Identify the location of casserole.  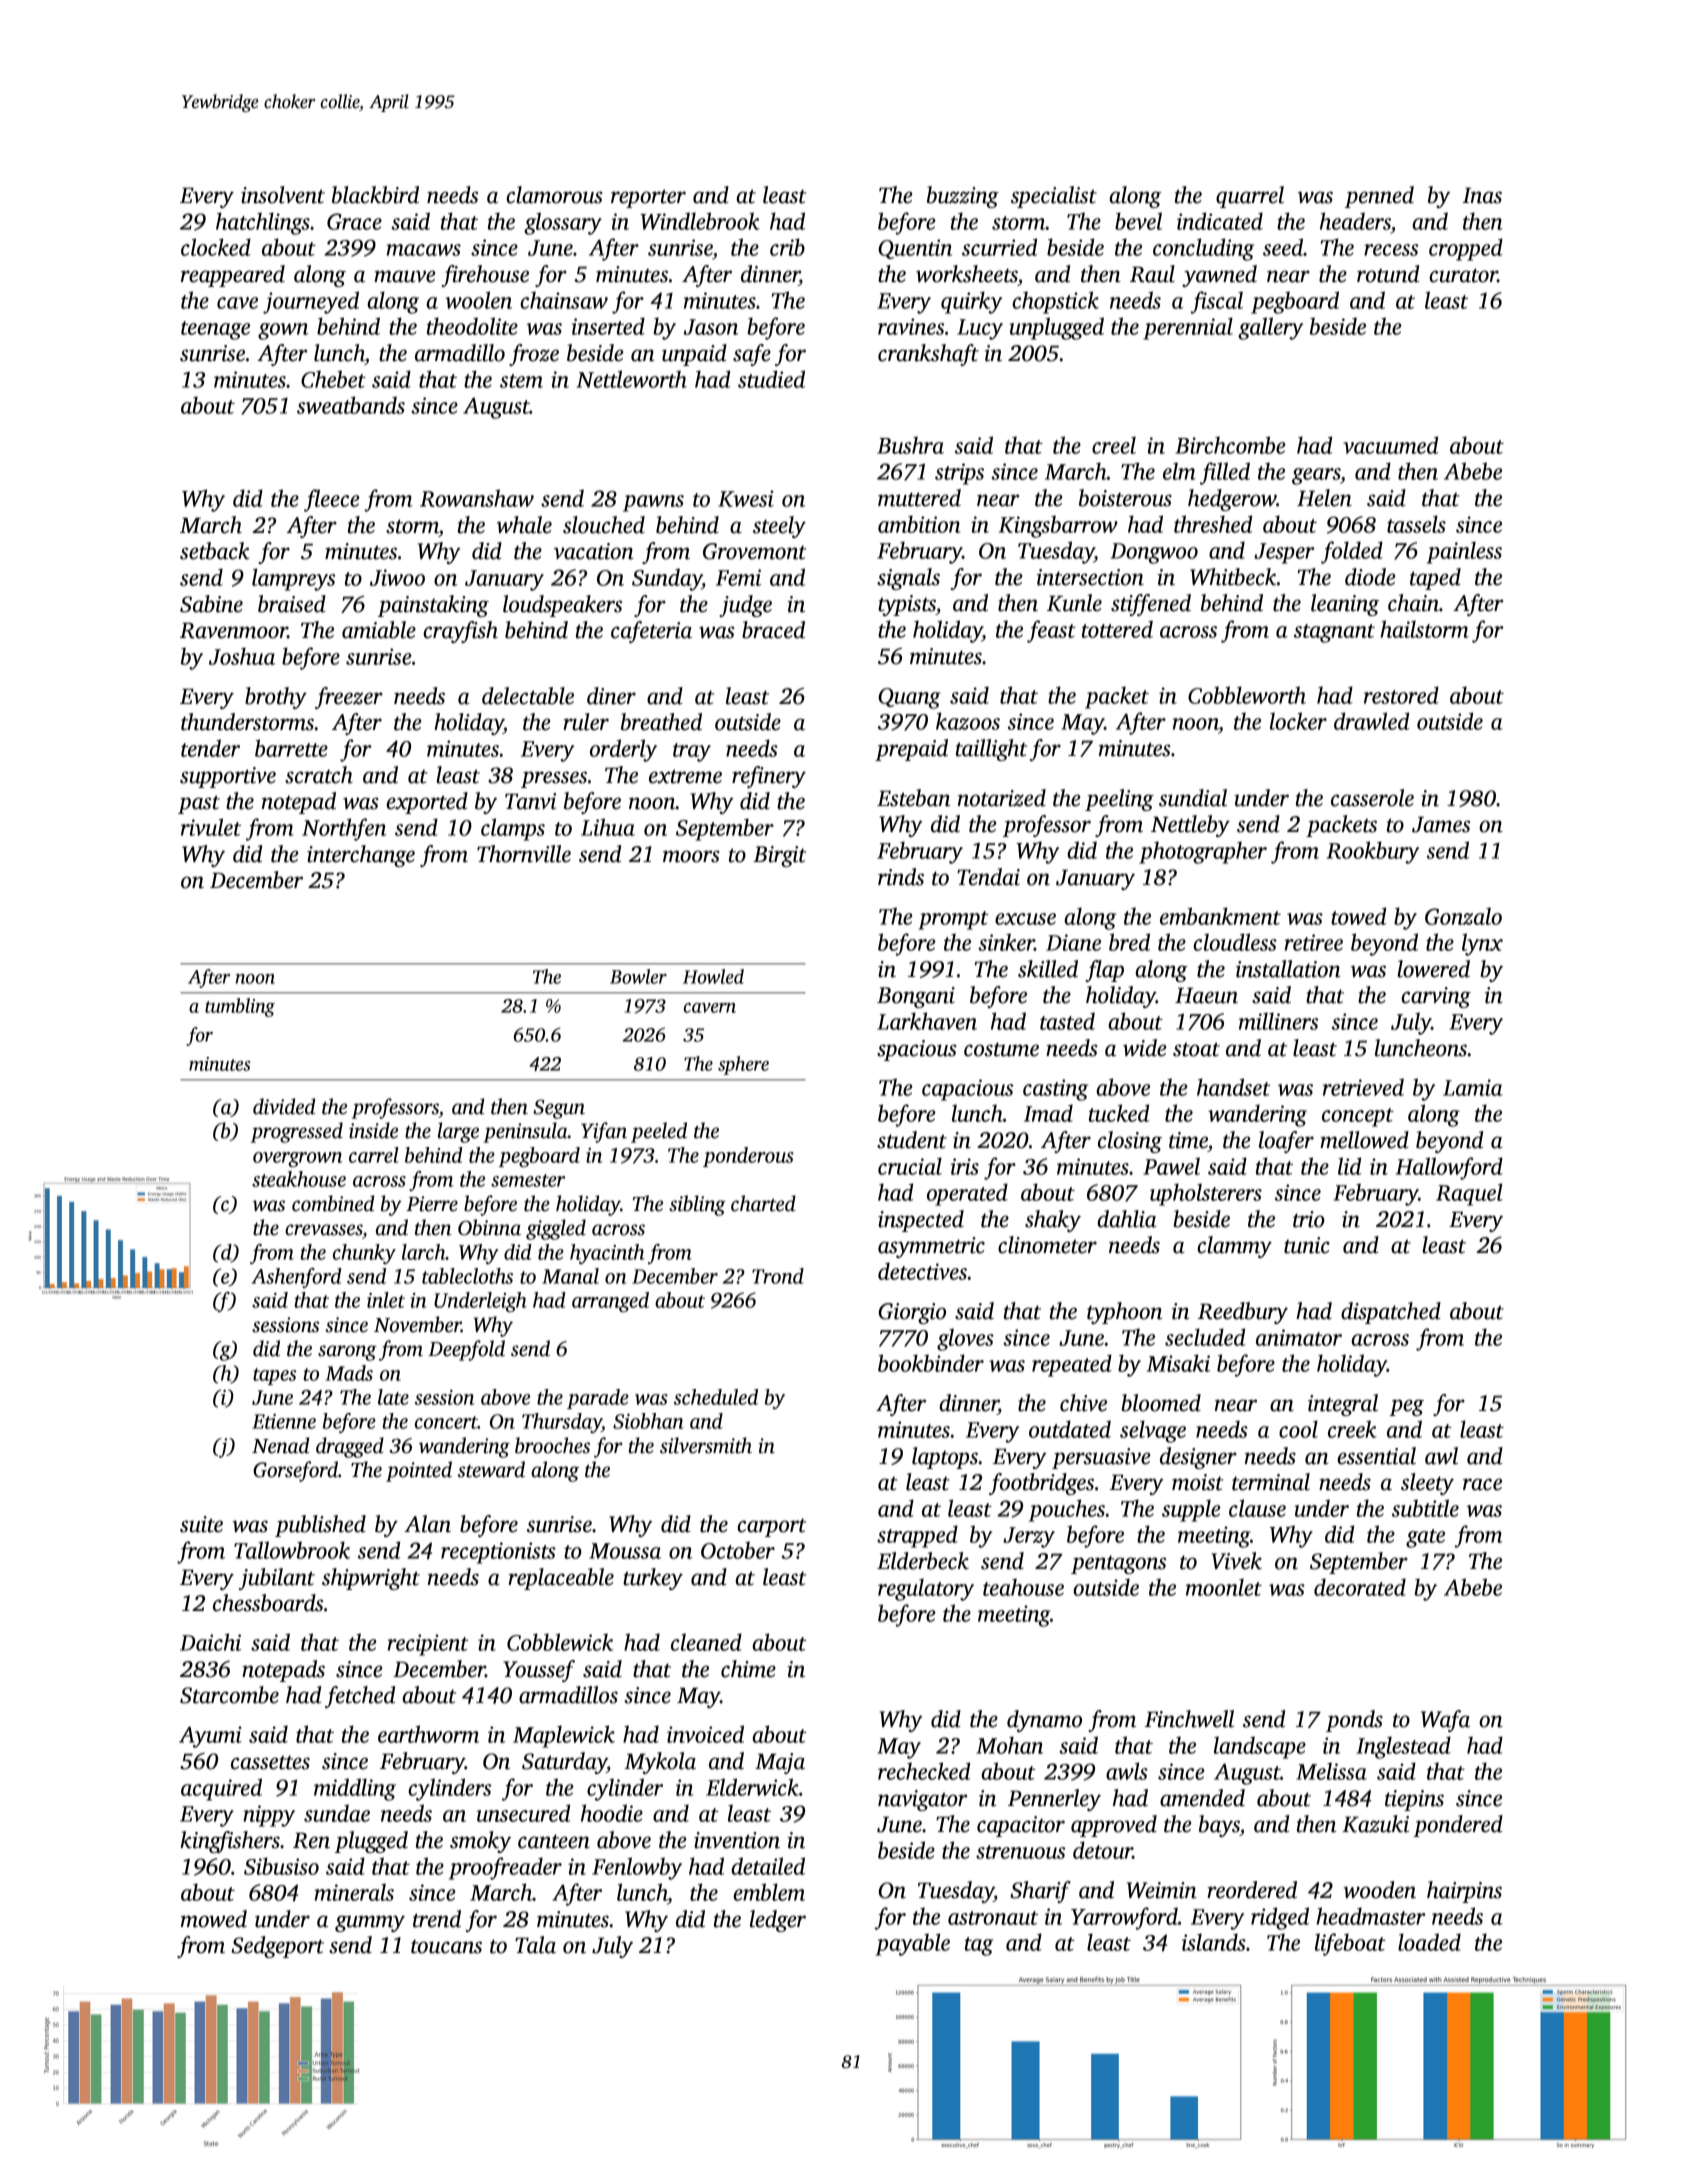
(1372, 798).
